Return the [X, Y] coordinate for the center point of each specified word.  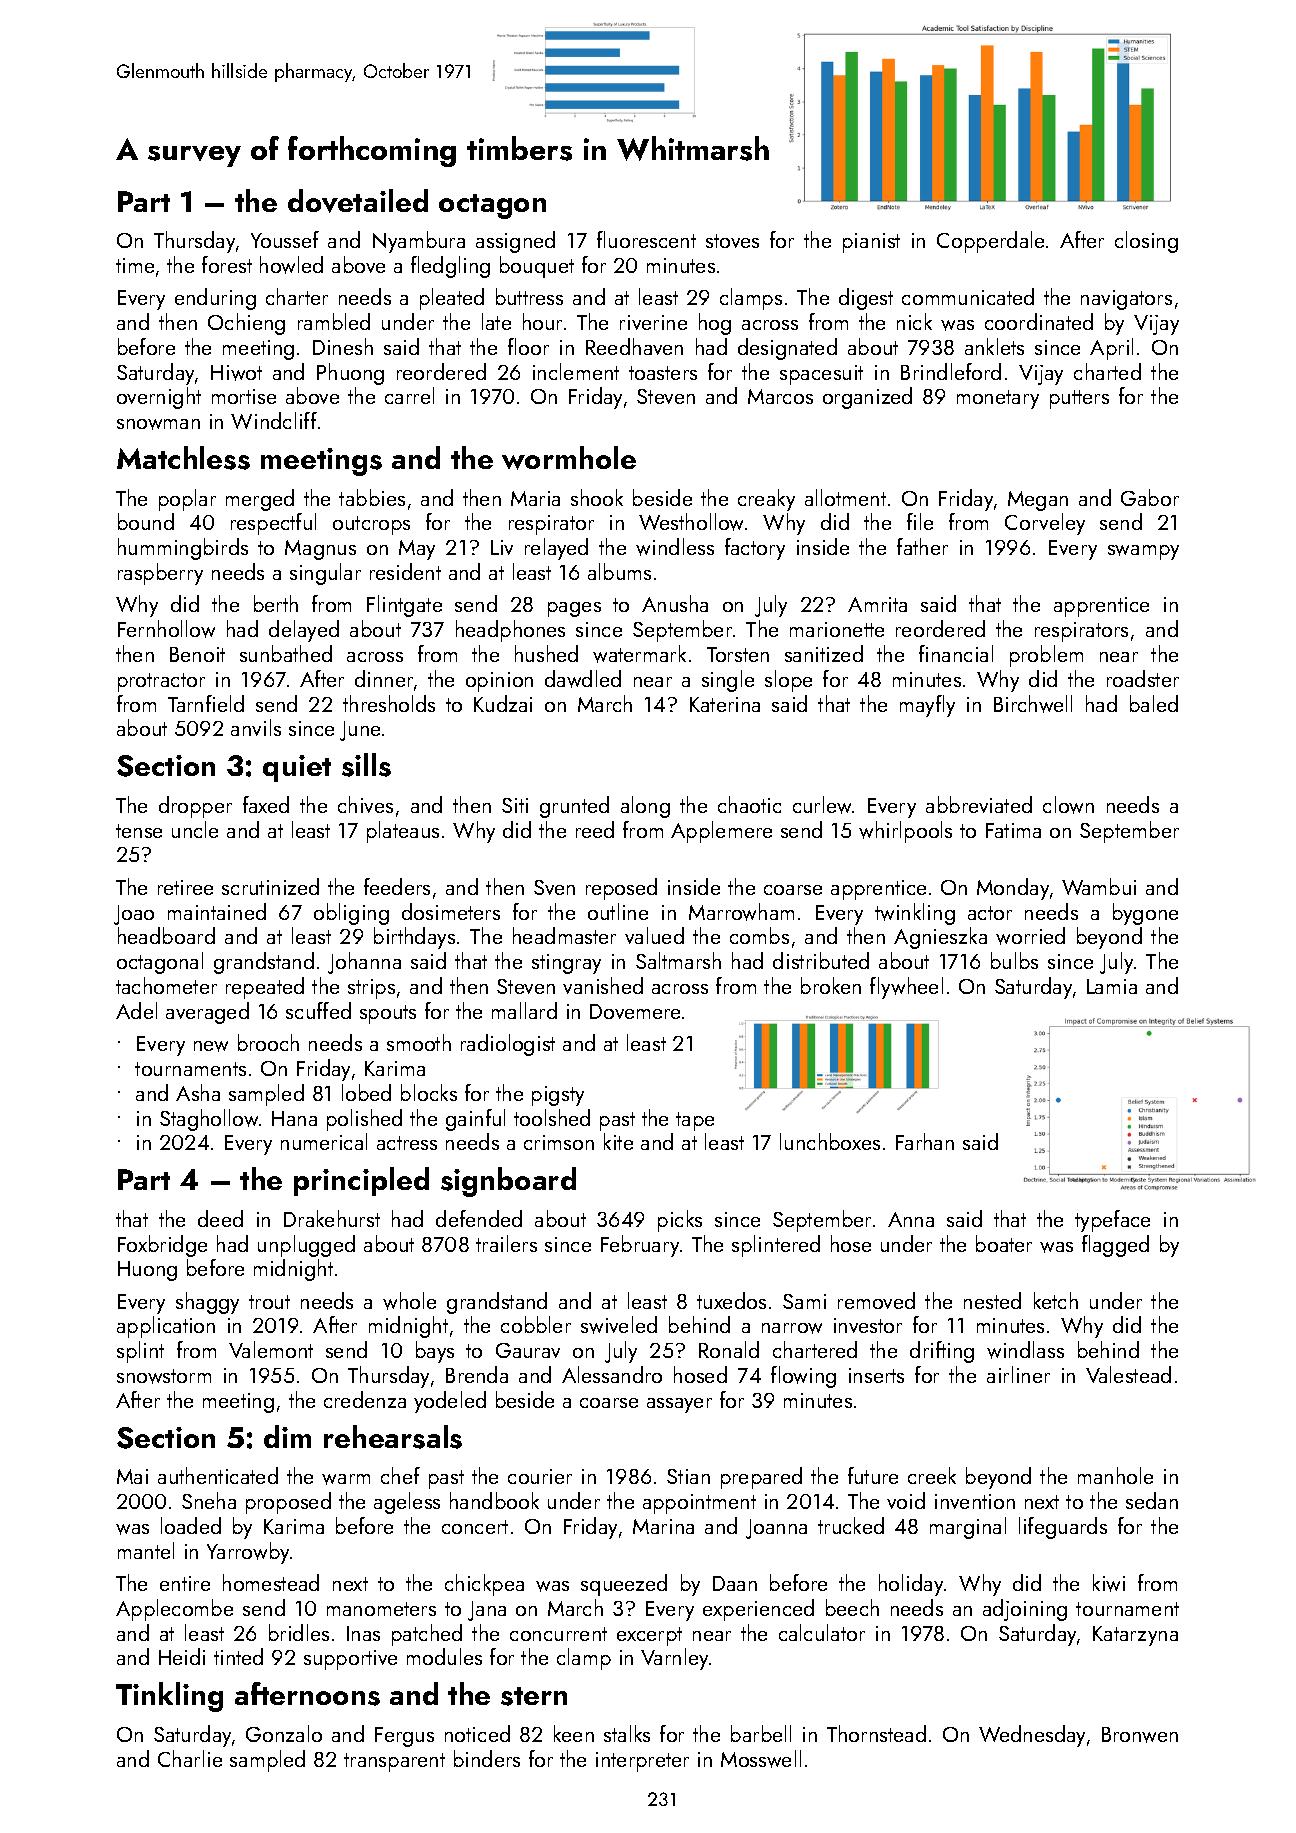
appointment [699, 1504]
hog [715, 324]
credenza [365, 1399]
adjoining [1025, 1610]
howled [291, 265]
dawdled [583, 679]
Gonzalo [284, 1733]
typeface [1112, 1221]
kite [618, 1141]
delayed [304, 631]
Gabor [1150, 497]
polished [364, 1120]
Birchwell [1033, 704]
